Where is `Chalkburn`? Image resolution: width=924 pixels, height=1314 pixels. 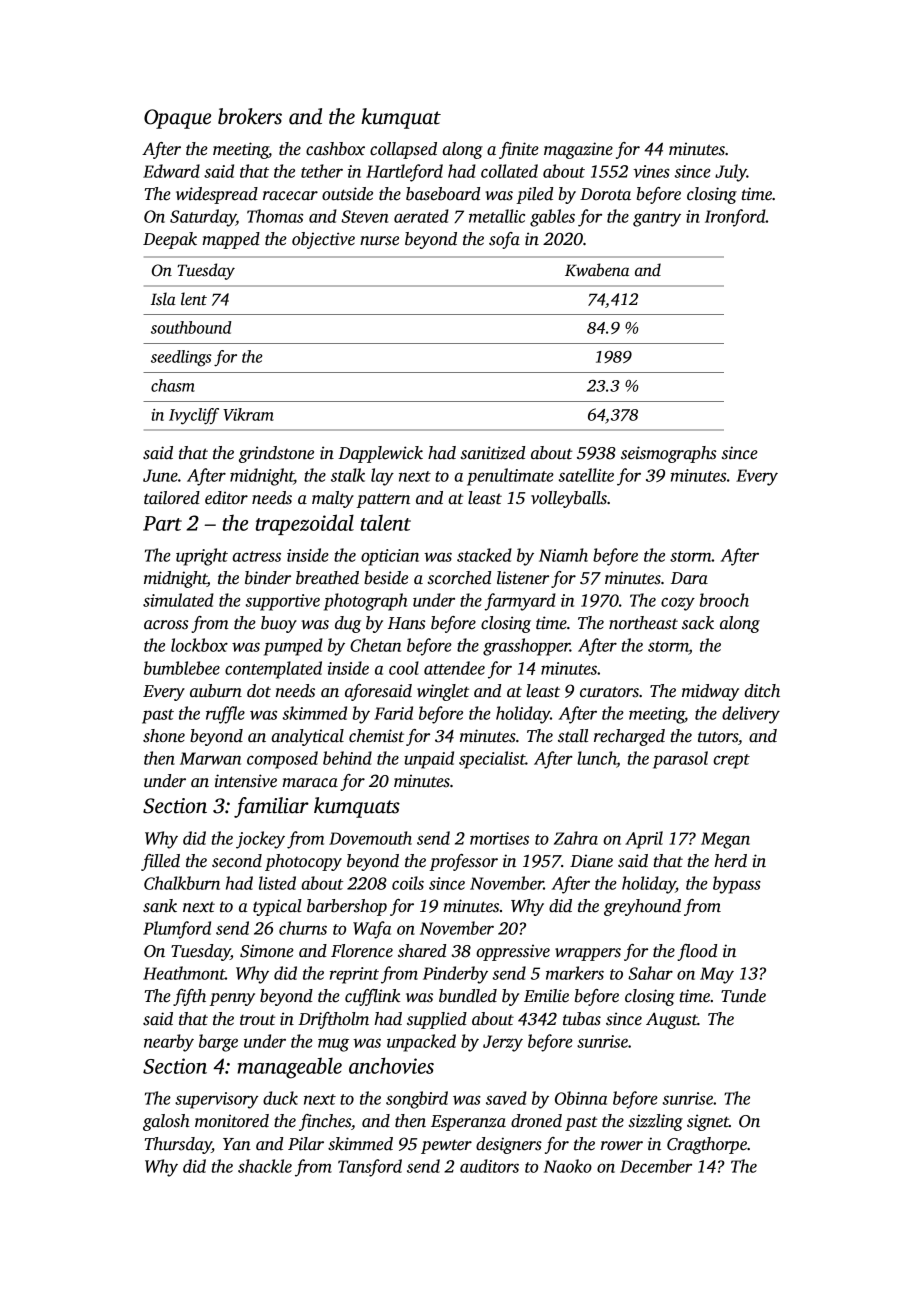
Chalkburn is located at coordinates (182, 883).
